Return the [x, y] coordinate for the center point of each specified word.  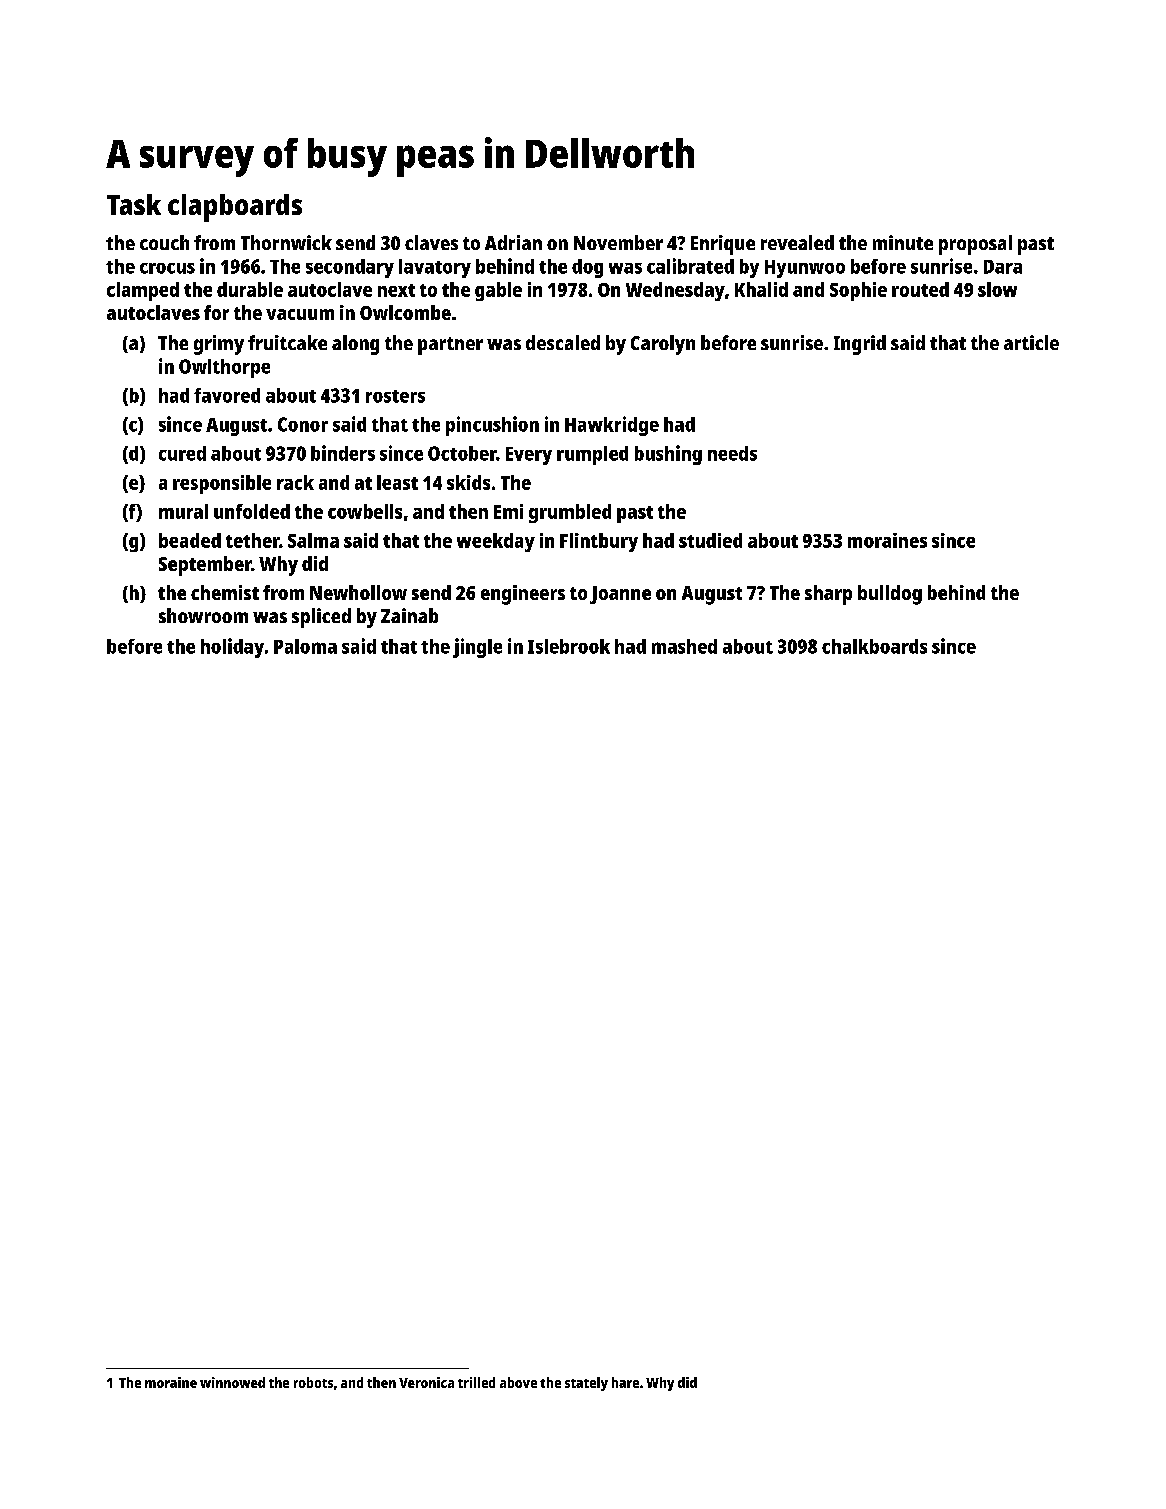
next [396, 290]
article [1031, 342]
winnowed [232, 1382]
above [518, 1382]
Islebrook [569, 646]
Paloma [305, 646]
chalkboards [874, 646]
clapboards [235, 208]
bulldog [890, 595]
